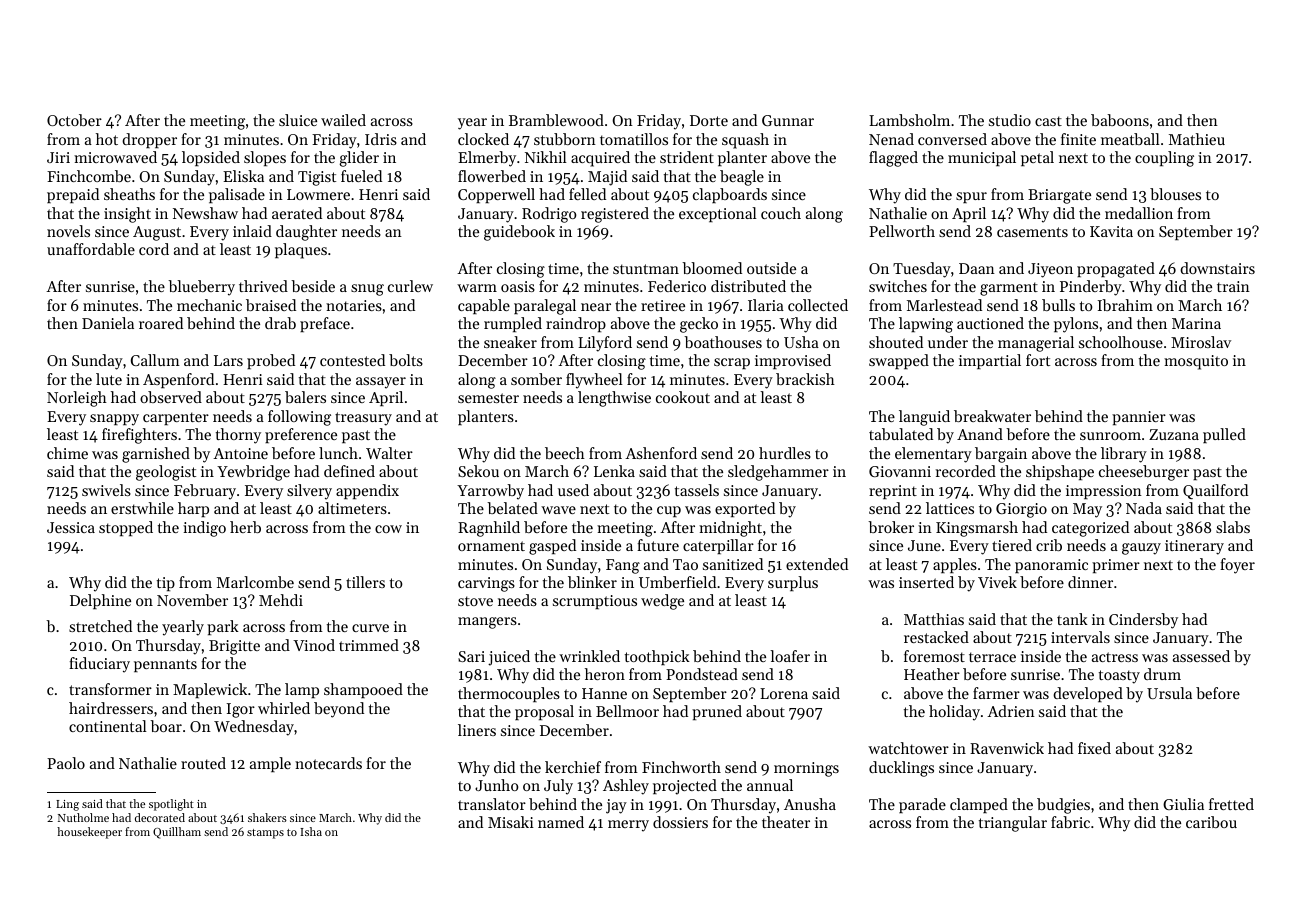 This document has height=924, width=1308. Describe the element at coordinates (1201, 656) in the document. I see `assessed` at that location.
